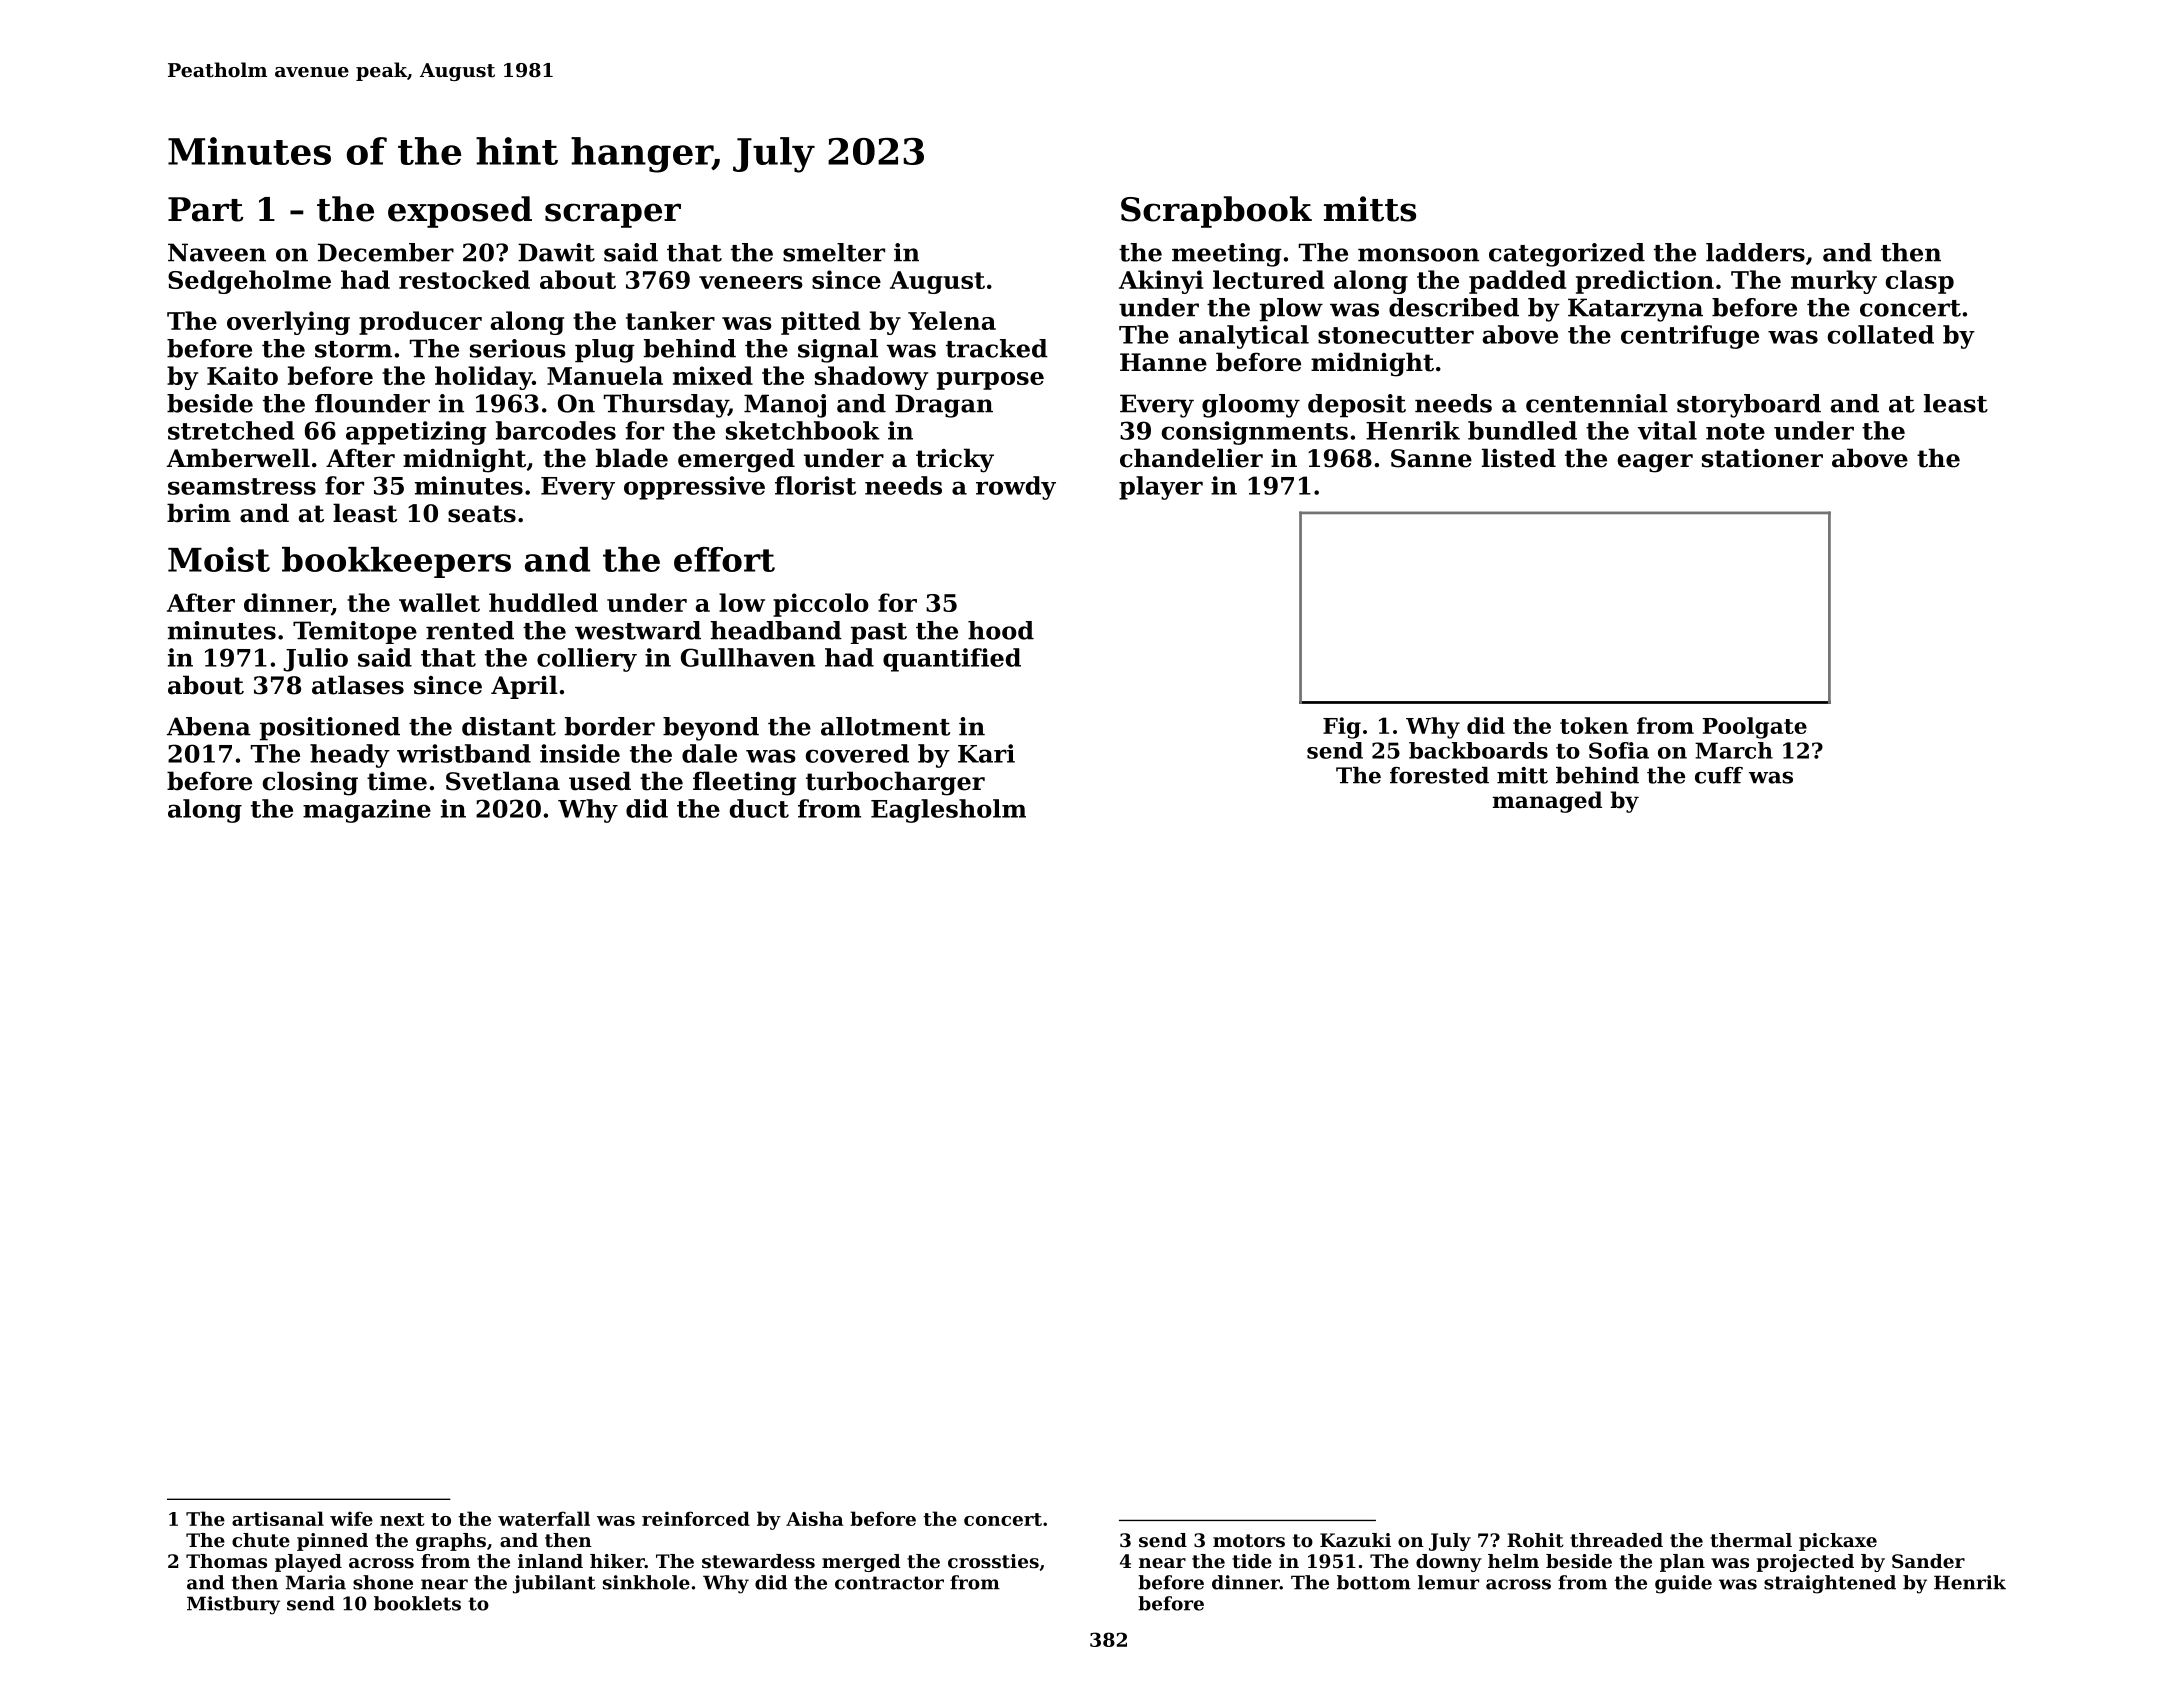 Image resolution: width=2178 pixels, height=1683 pixels. What do you see at coordinates (1522, 430) in the screenshot?
I see `bundled` at bounding box center [1522, 430].
